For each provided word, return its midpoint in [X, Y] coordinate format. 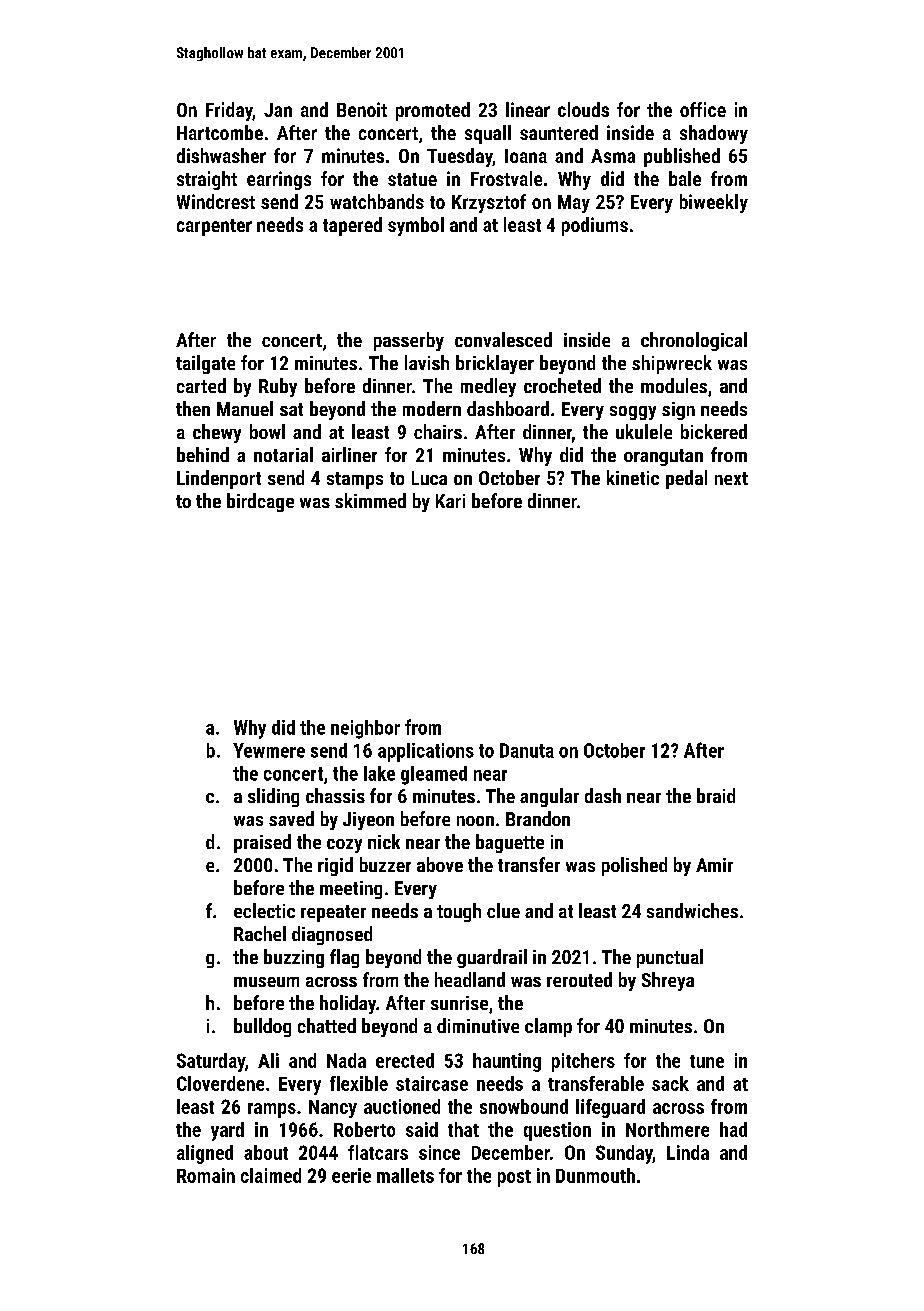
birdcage [260, 502]
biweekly [714, 203]
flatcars [378, 1152]
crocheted [562, 385]
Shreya [668, 981]
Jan [278, 110]
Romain [206, 1175]
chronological [694, 341]
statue [412, 179]
